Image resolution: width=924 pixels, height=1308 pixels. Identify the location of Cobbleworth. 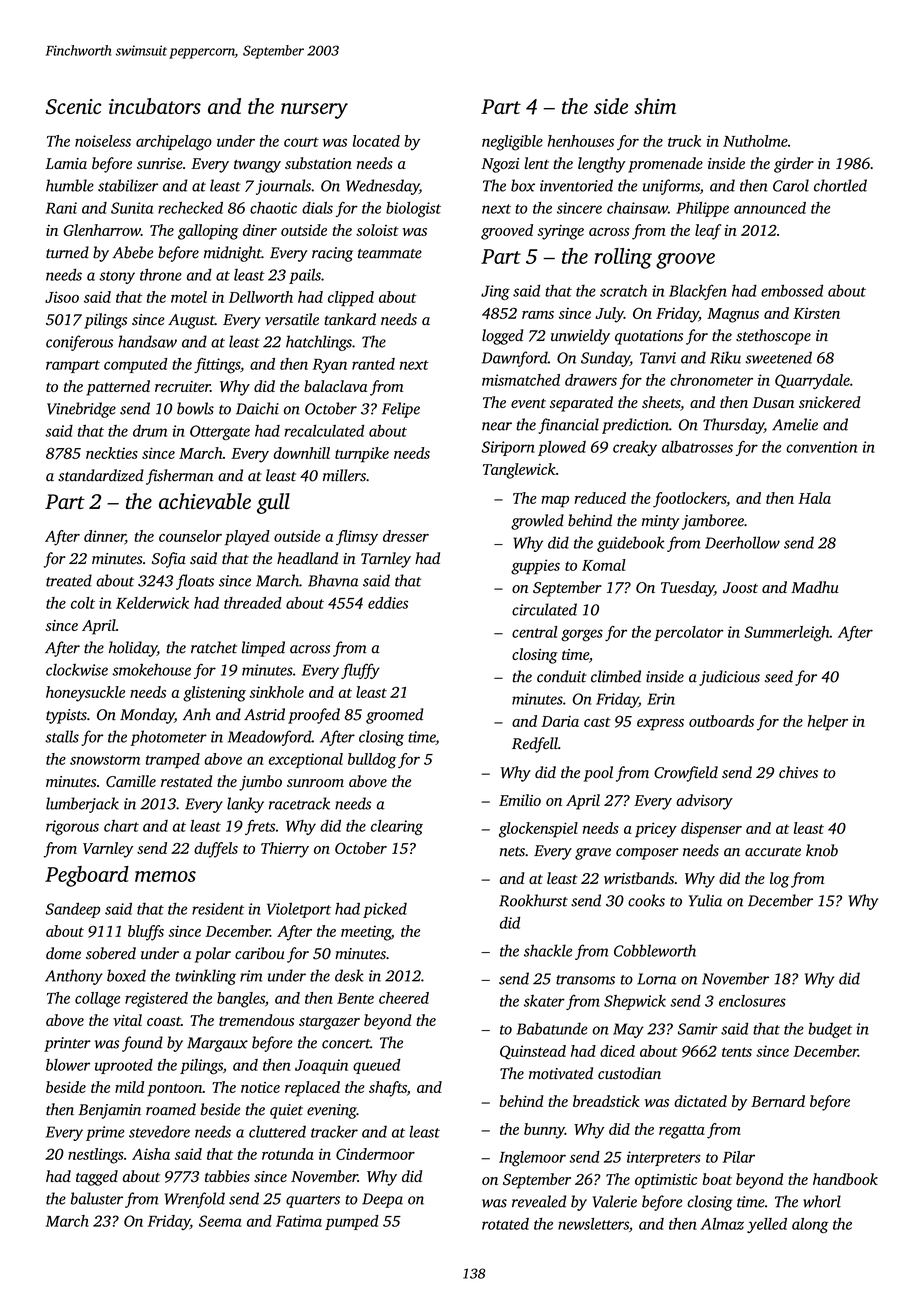
(655, 950).
